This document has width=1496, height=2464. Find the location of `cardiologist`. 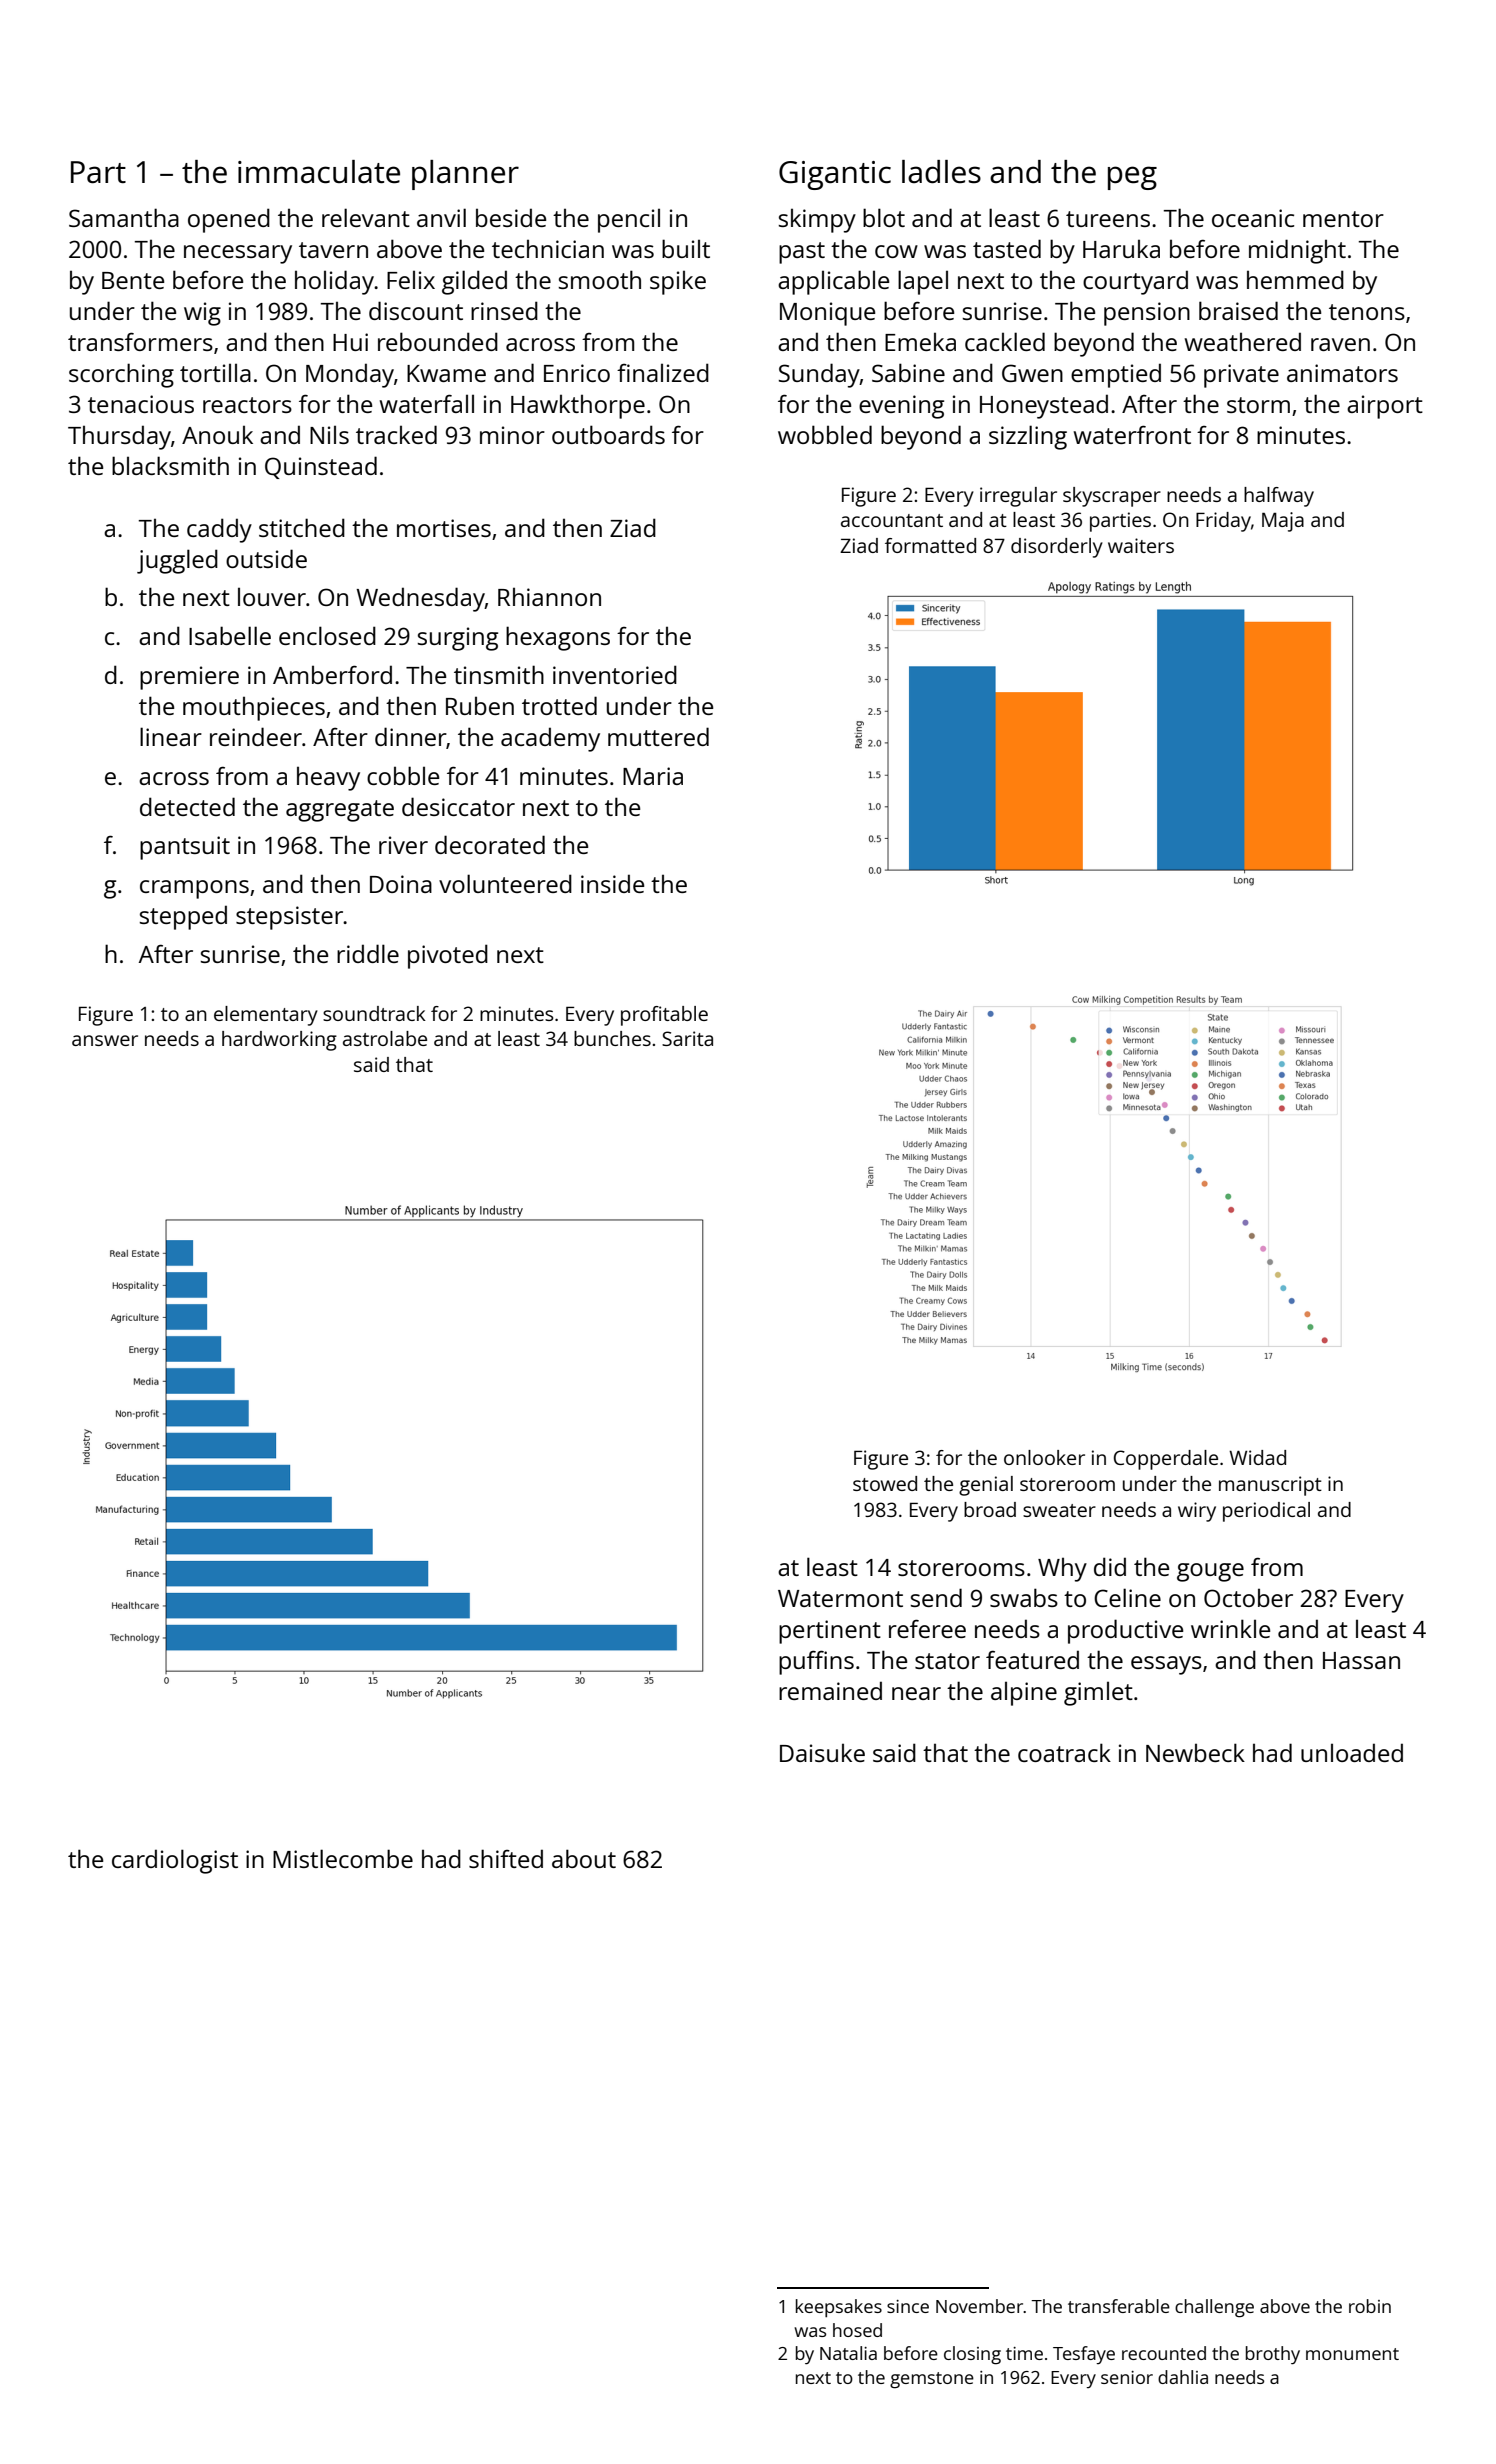

cardiologist is located at coordinates (175, 1861).
